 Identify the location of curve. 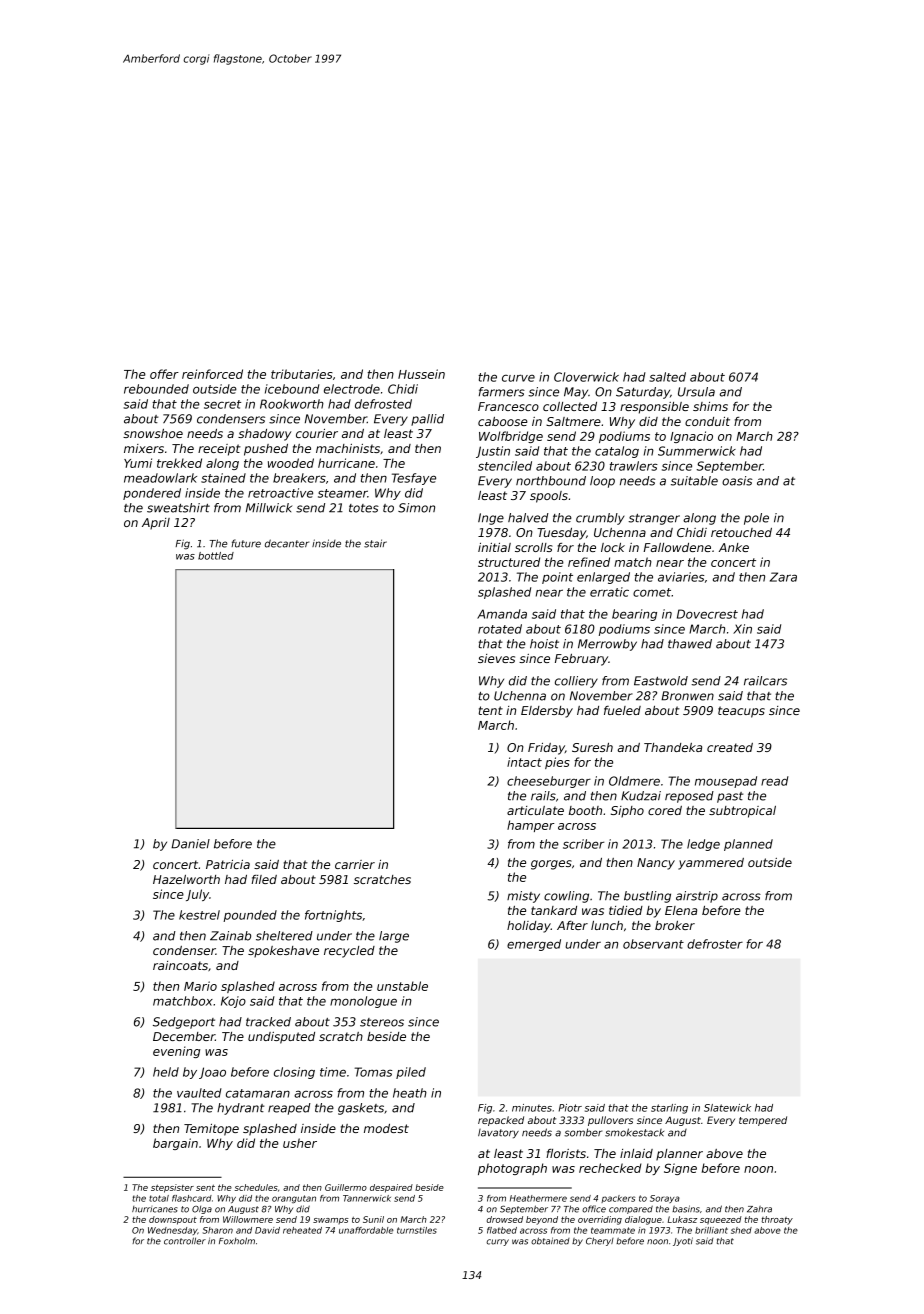
(518, 378).
